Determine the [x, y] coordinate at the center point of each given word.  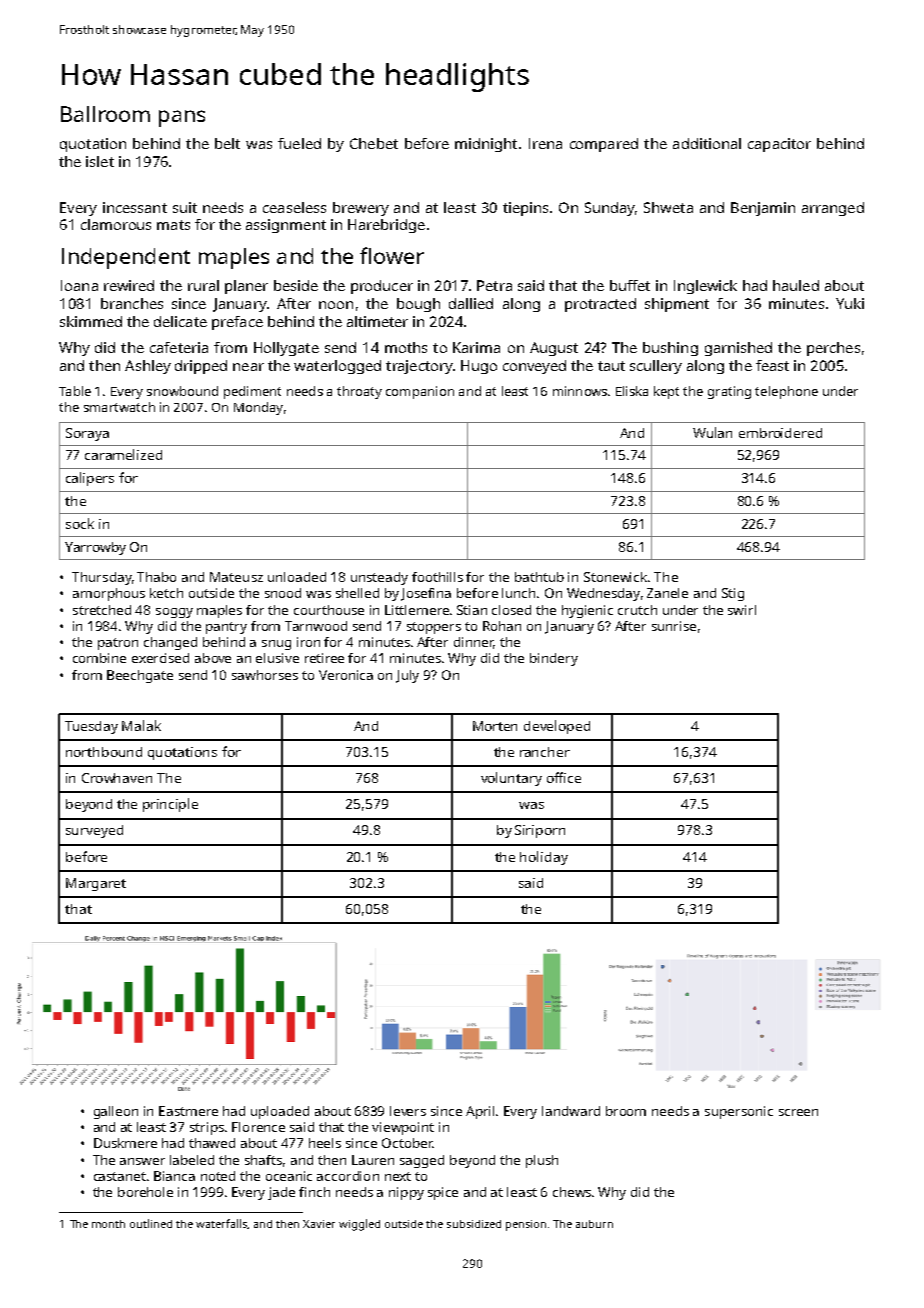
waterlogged [337, 367]
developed [557, 727]
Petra [494, 285]
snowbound [182, 391]
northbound [104, 752]
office [564, 777]
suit [185, 207]
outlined [151, 1223]
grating [729, 392]
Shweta [668, 207]
